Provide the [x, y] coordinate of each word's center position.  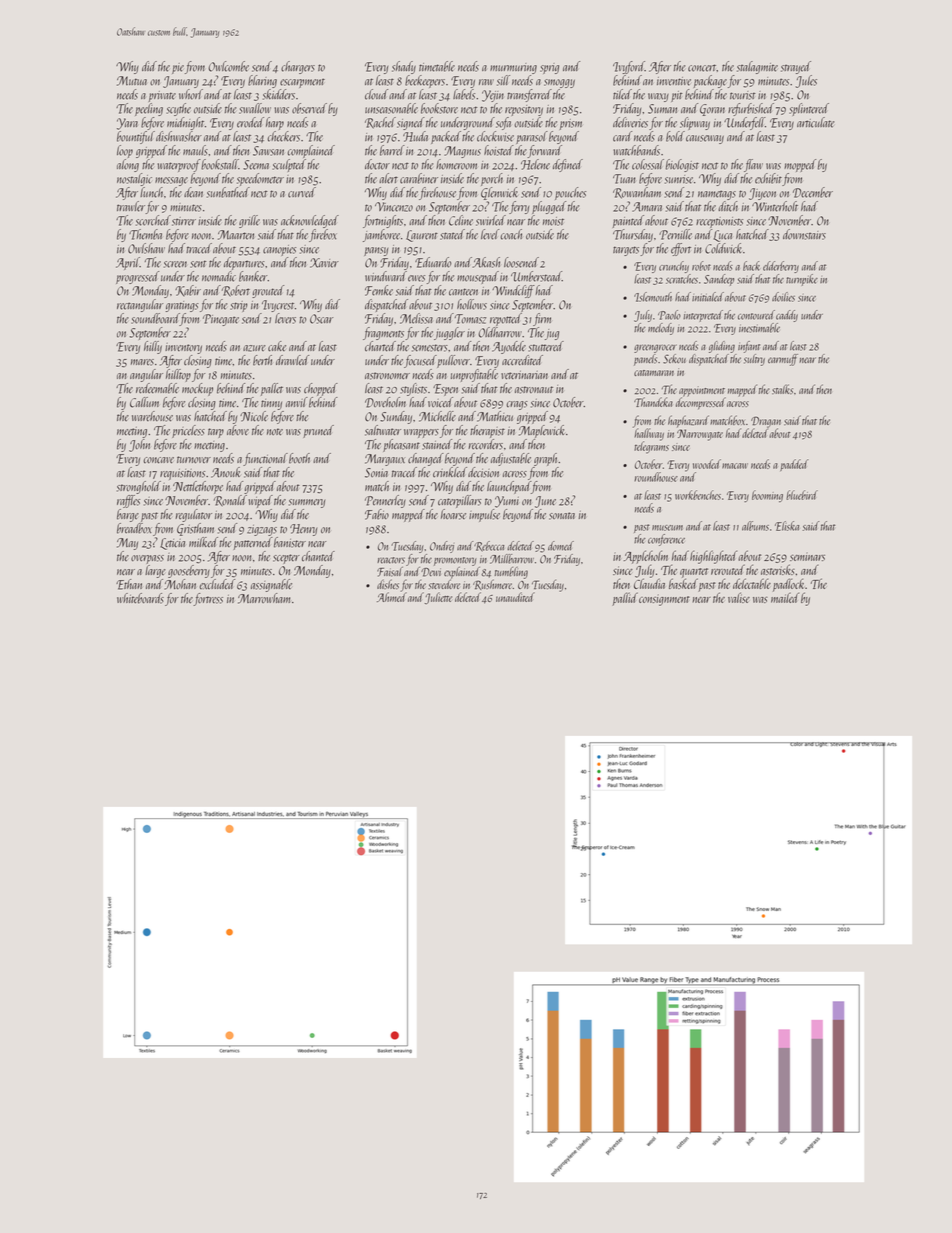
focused [420, 361]
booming [767, 496]
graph [546, 459]
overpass [147, 559]
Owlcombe [228, 66]
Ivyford [629, 67]
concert [702, 68]
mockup [197, 389]
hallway [649, 434]
